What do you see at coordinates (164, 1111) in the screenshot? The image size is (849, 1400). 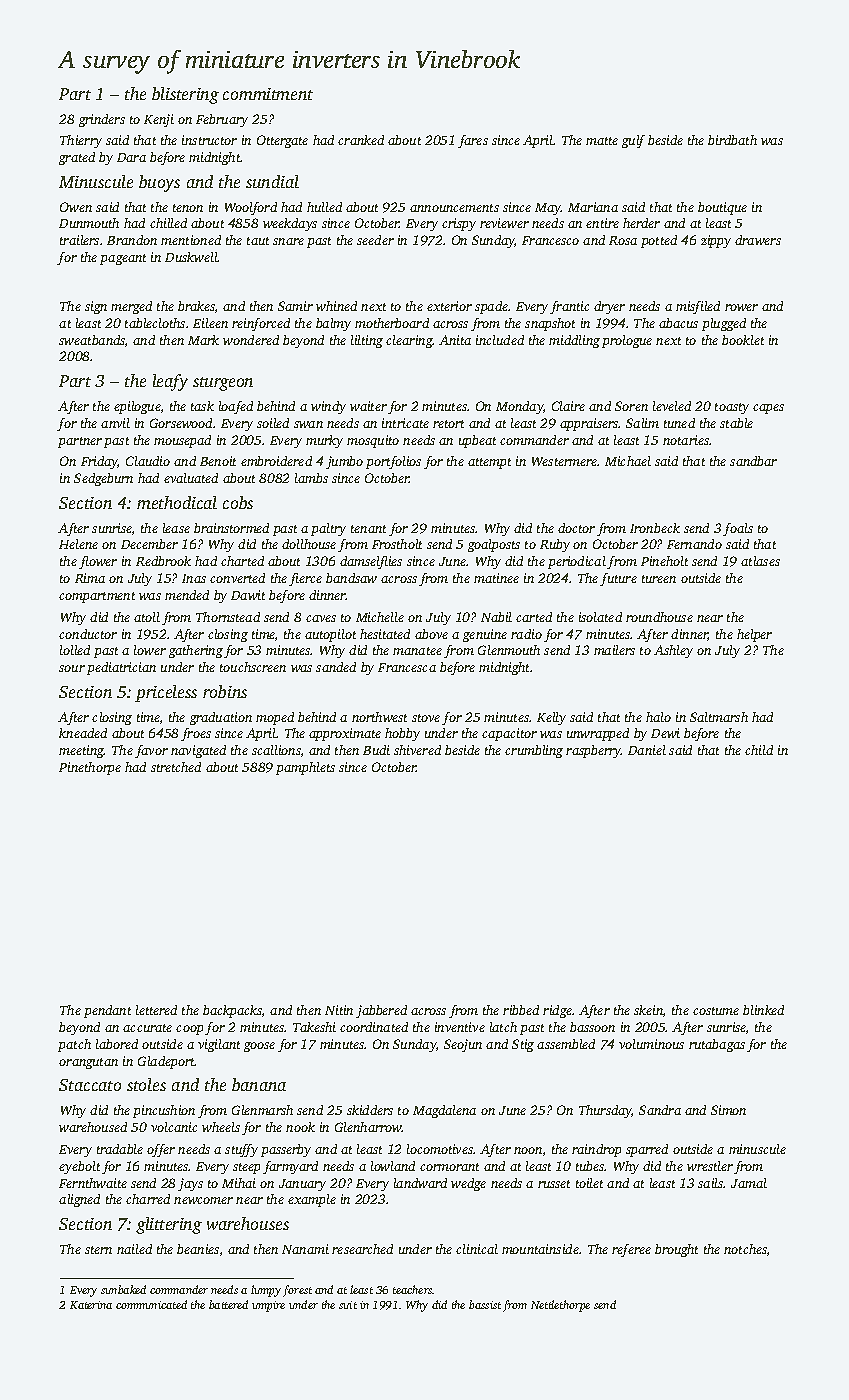 I see `pincushion` at bounding box center [164, 1111].
